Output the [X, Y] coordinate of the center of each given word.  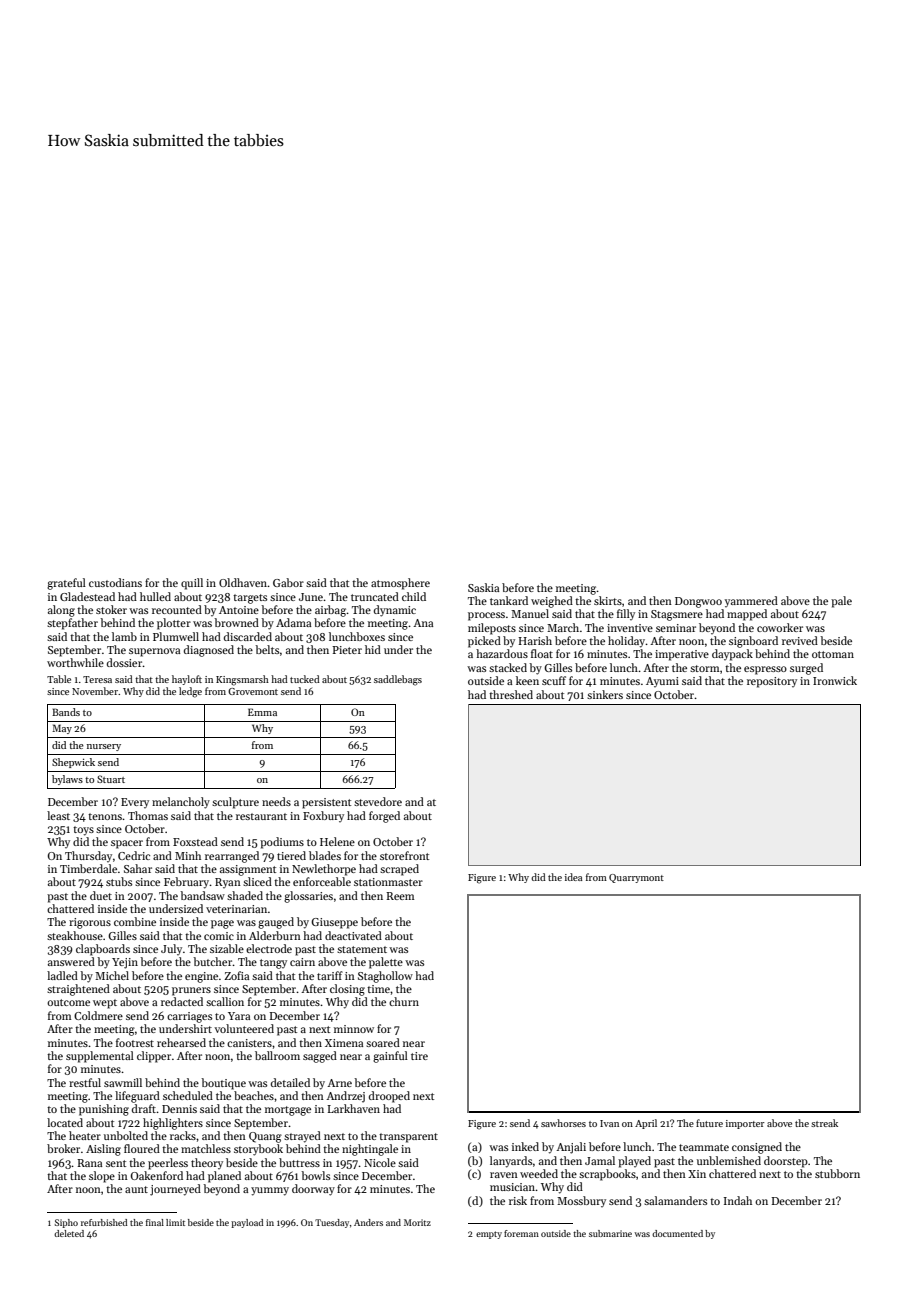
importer [745, 1124]
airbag [330, 611]
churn [404, 1001]
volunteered [244, 1028]
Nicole [380, 1162]
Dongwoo [698, 602]
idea [573, 877]
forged [384, 817]
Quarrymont [636, 878]
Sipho [66, 1223]
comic [219, 936]
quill [192, 584]
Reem [400, 896]
